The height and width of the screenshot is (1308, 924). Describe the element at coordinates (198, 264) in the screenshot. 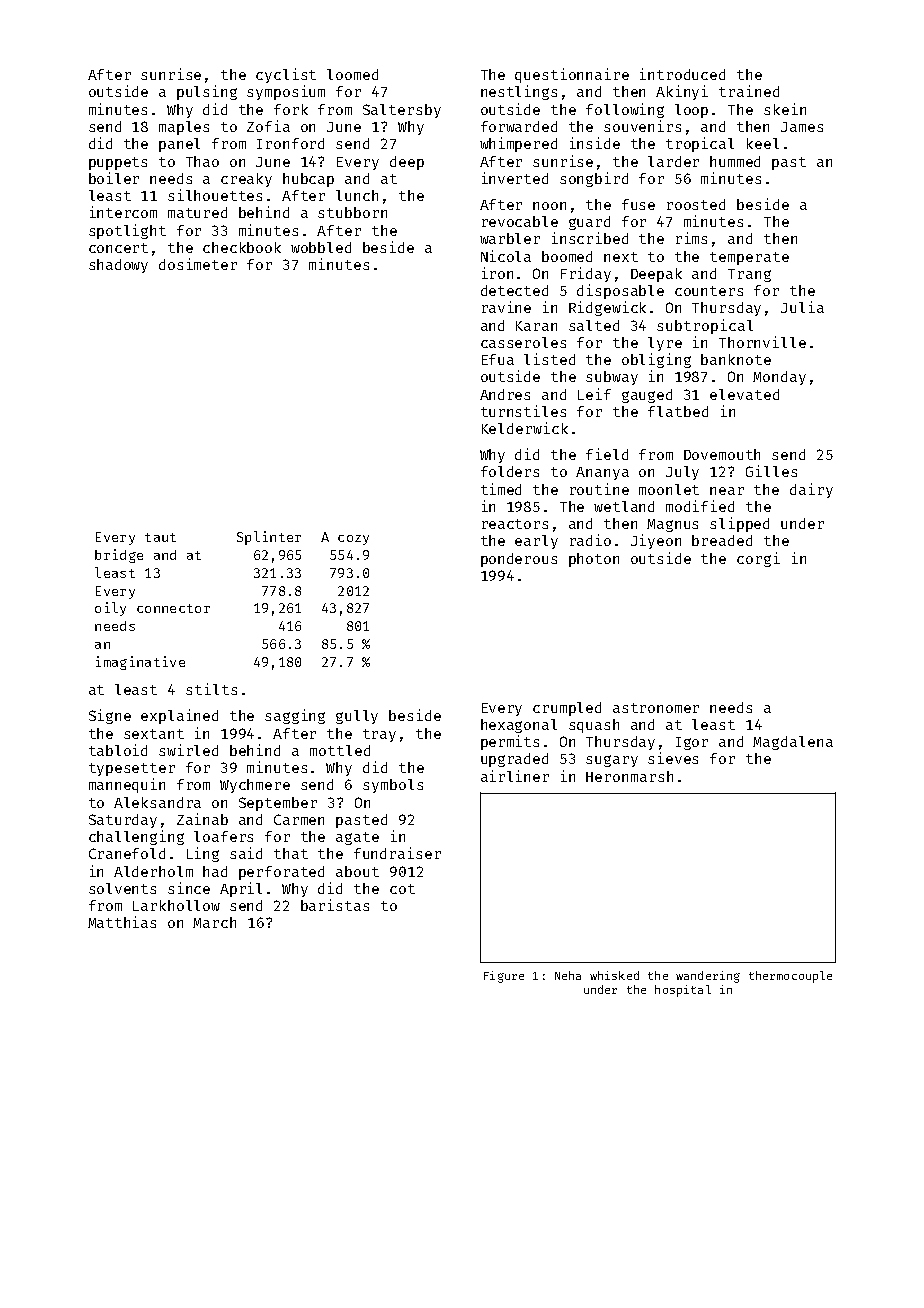

I see `dosimeter` at that location.
